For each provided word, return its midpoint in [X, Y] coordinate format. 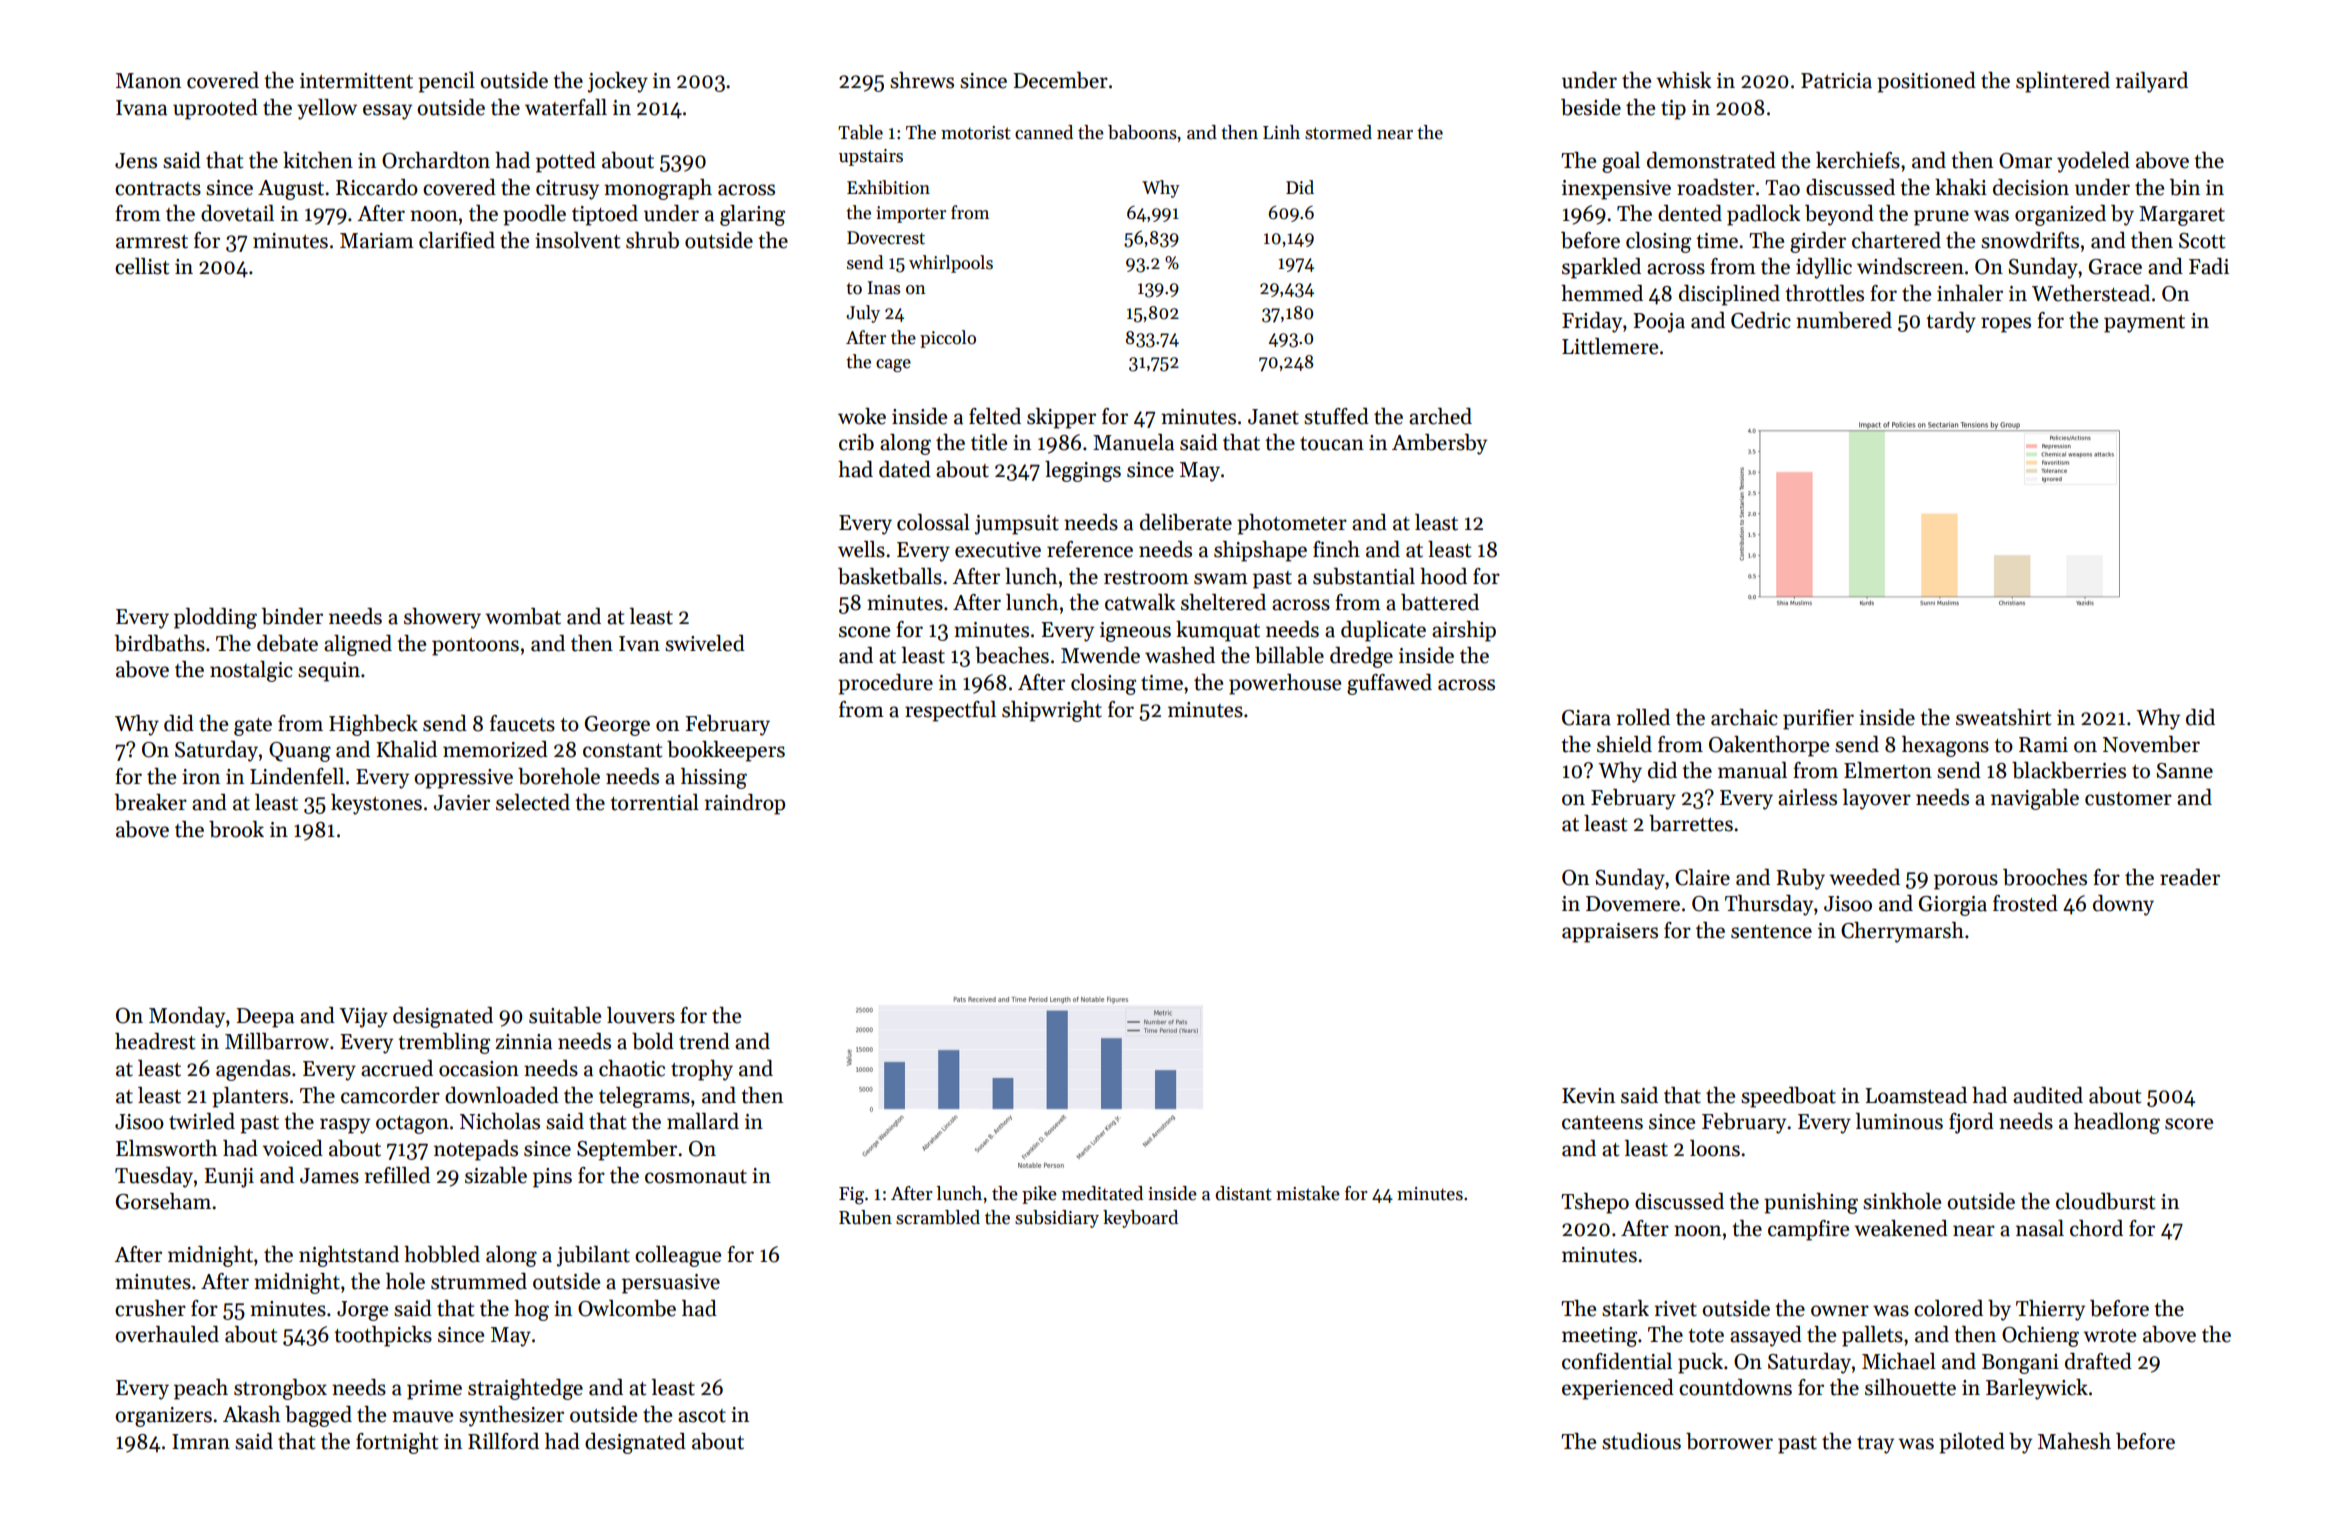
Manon [148, 81]
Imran [201, 1442]
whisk [1683, 80]
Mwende [1100, 655]
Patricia [1836, 81]
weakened [1901, 1228]
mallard [703, 1121]
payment [2144, 324]
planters [250, 1097]
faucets [522, 723]
